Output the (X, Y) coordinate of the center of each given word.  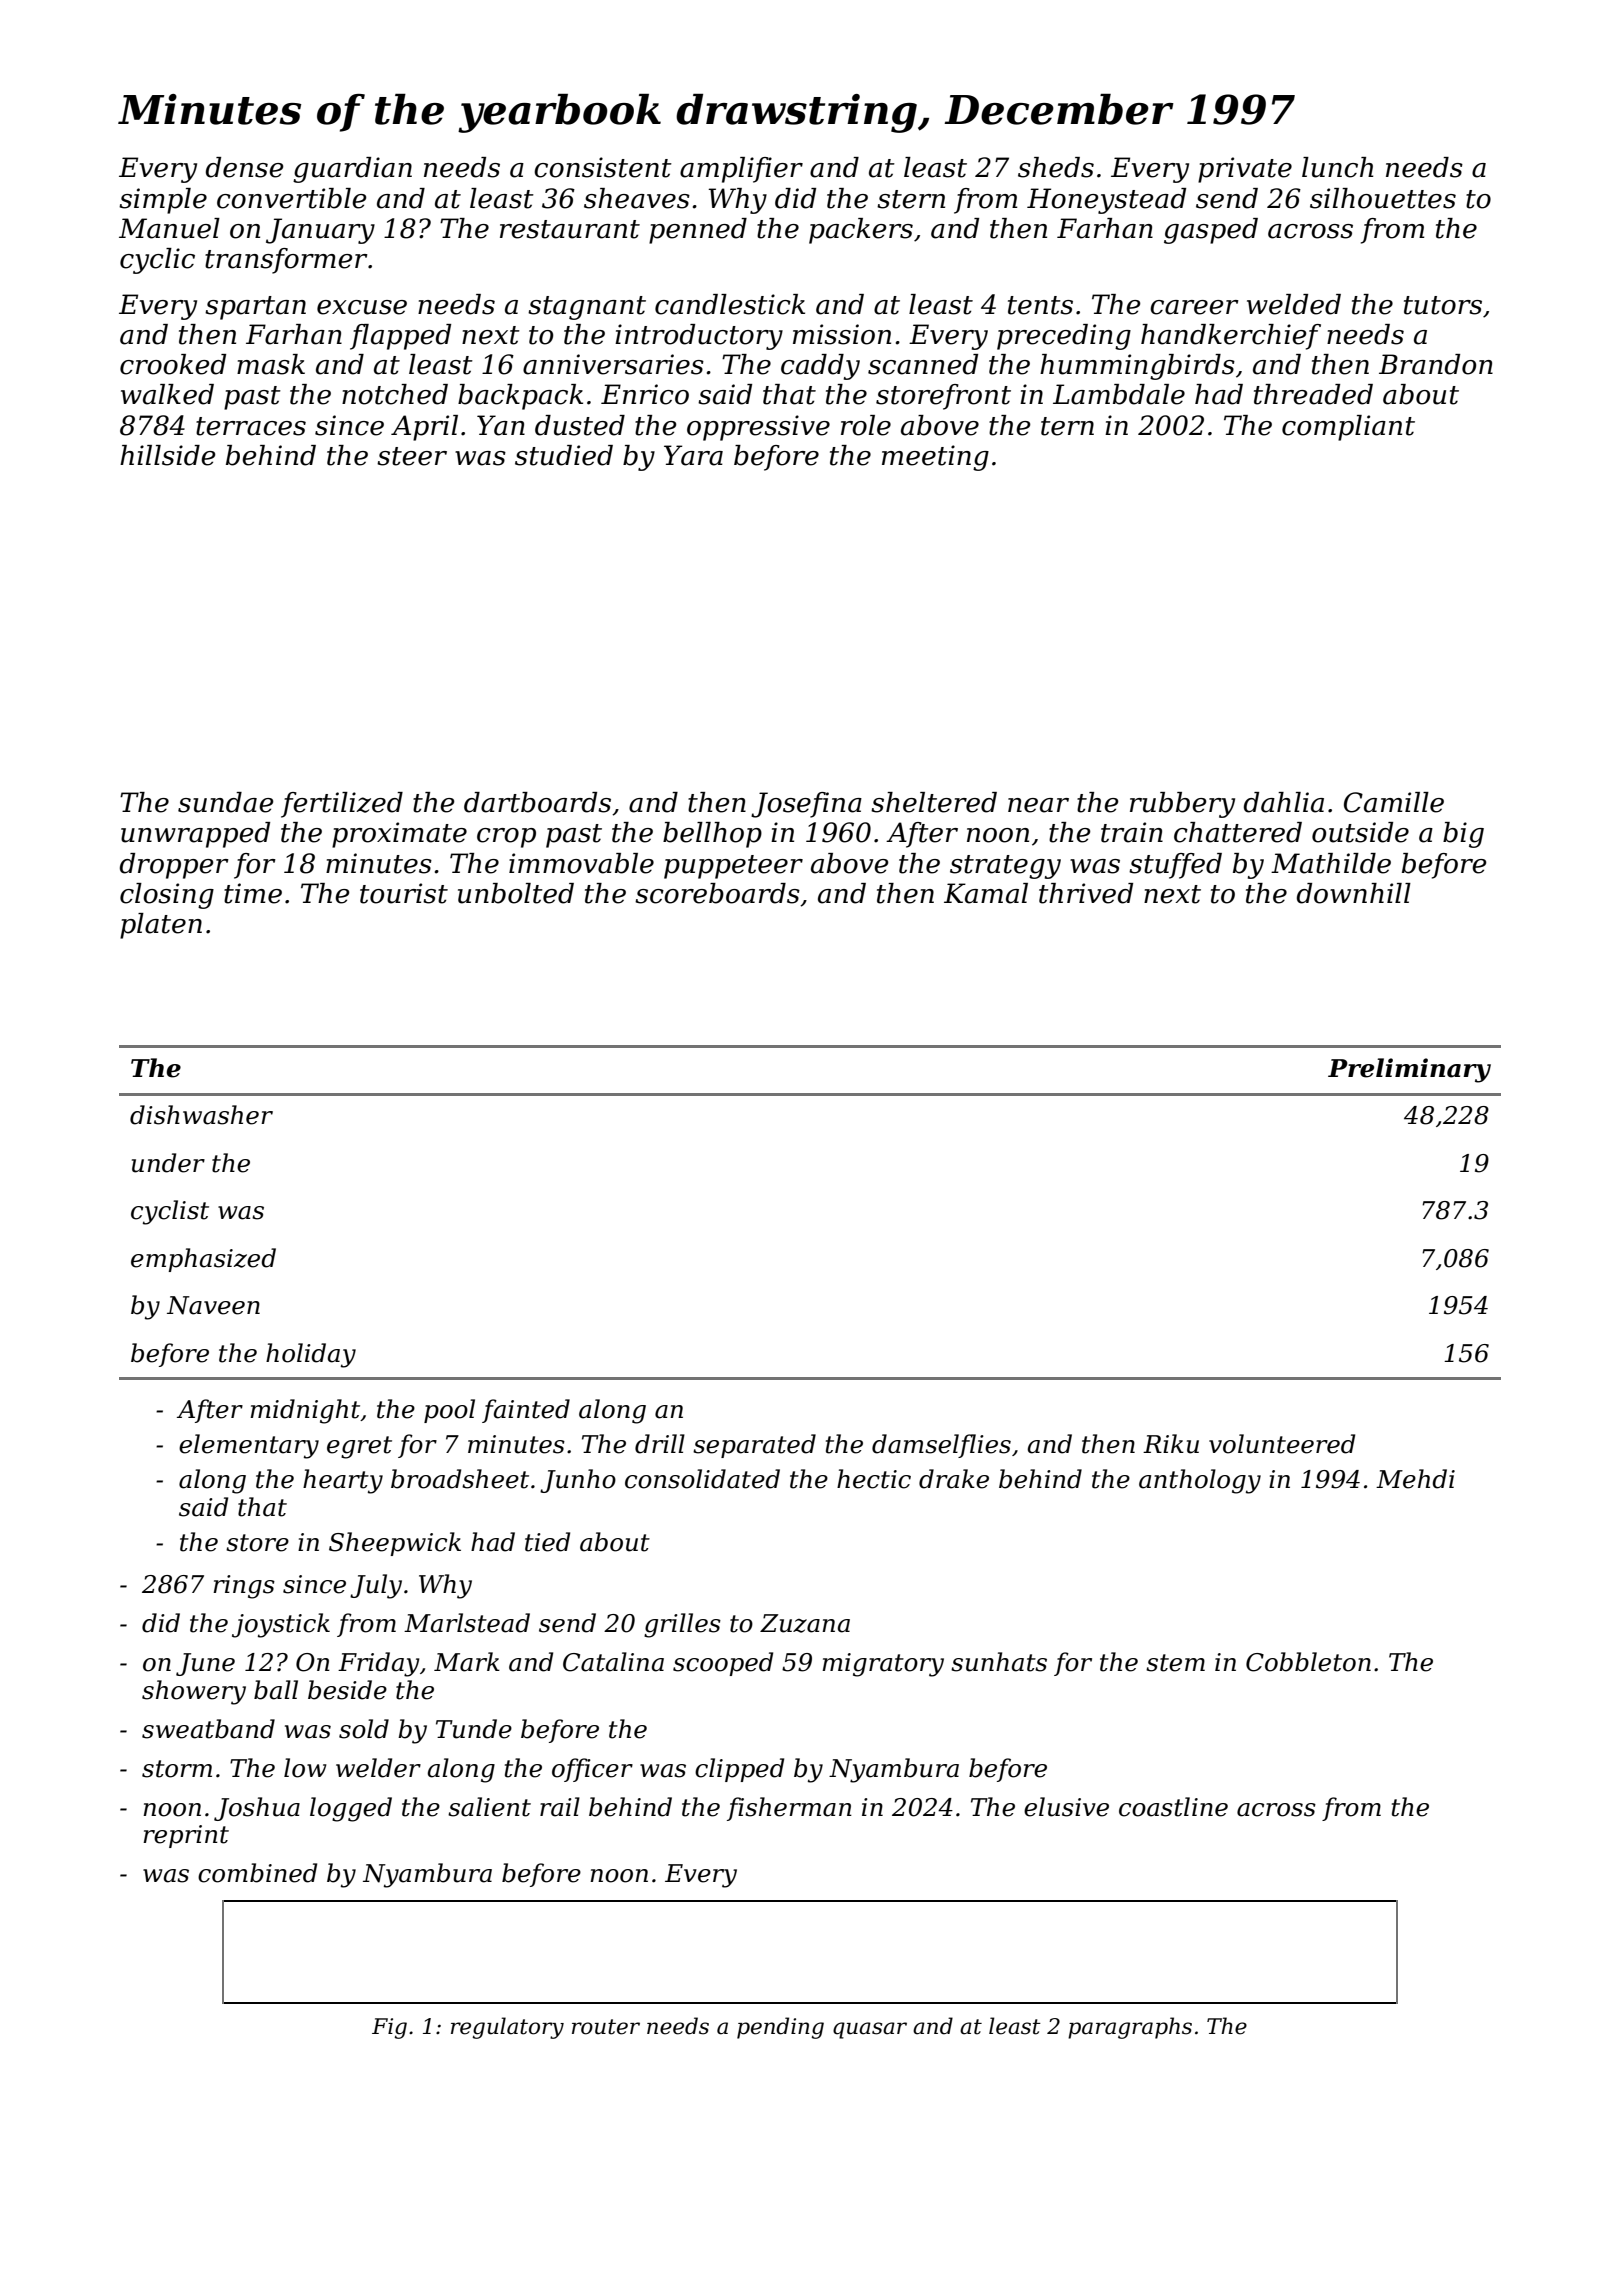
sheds (1056, 167)
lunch (1337, 167)
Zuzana (805, 1623)
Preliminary (1409, 1070)
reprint (186, 1836)
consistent (603, 167)
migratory (883, 1665)
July (376, 1586)
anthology (1200, 1481)
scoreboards (717, 893)
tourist (404, 893)
